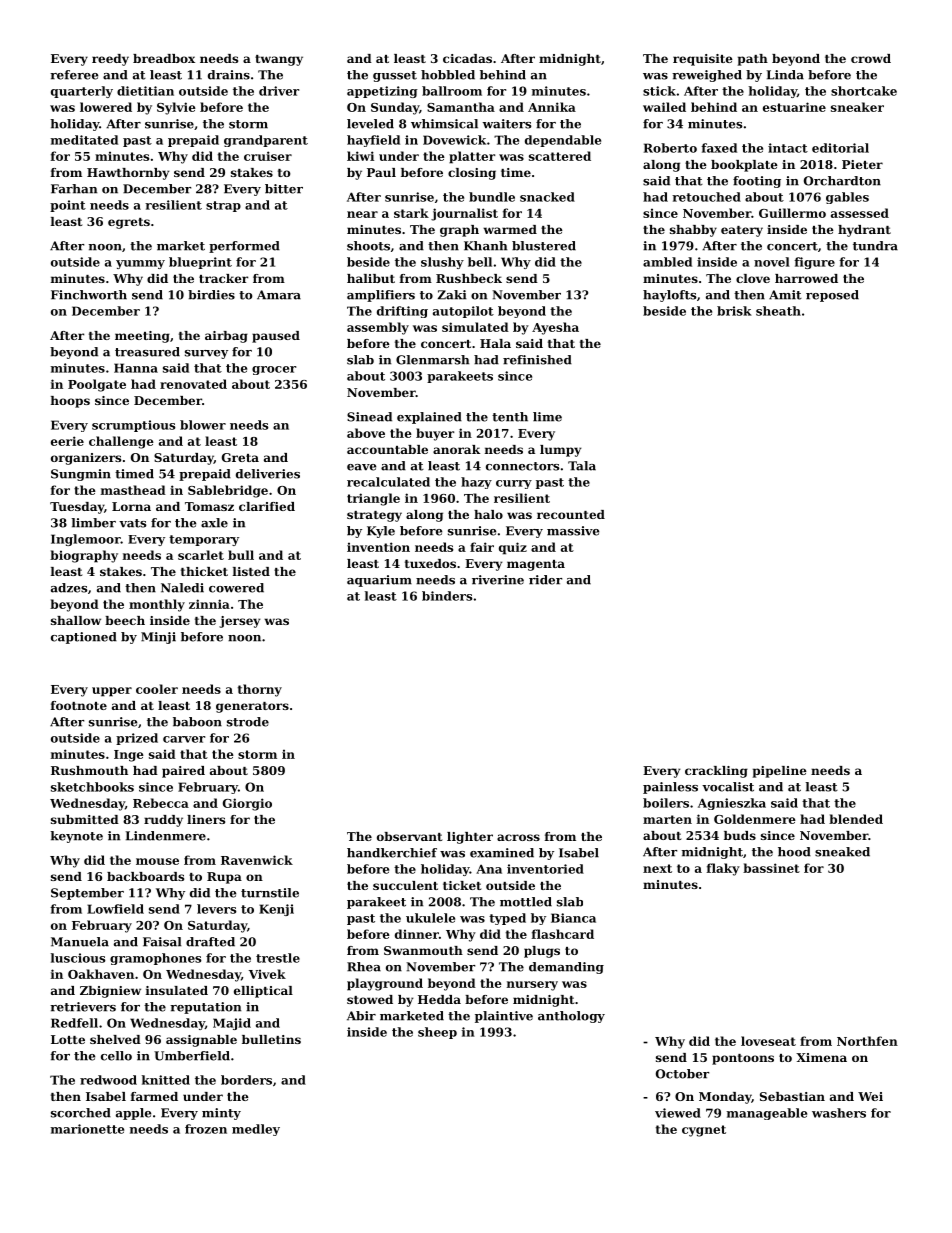  What do you see at coordinates (682, 1074) in the screenshot?
I see `October` at bounding box center [682, 1074].
